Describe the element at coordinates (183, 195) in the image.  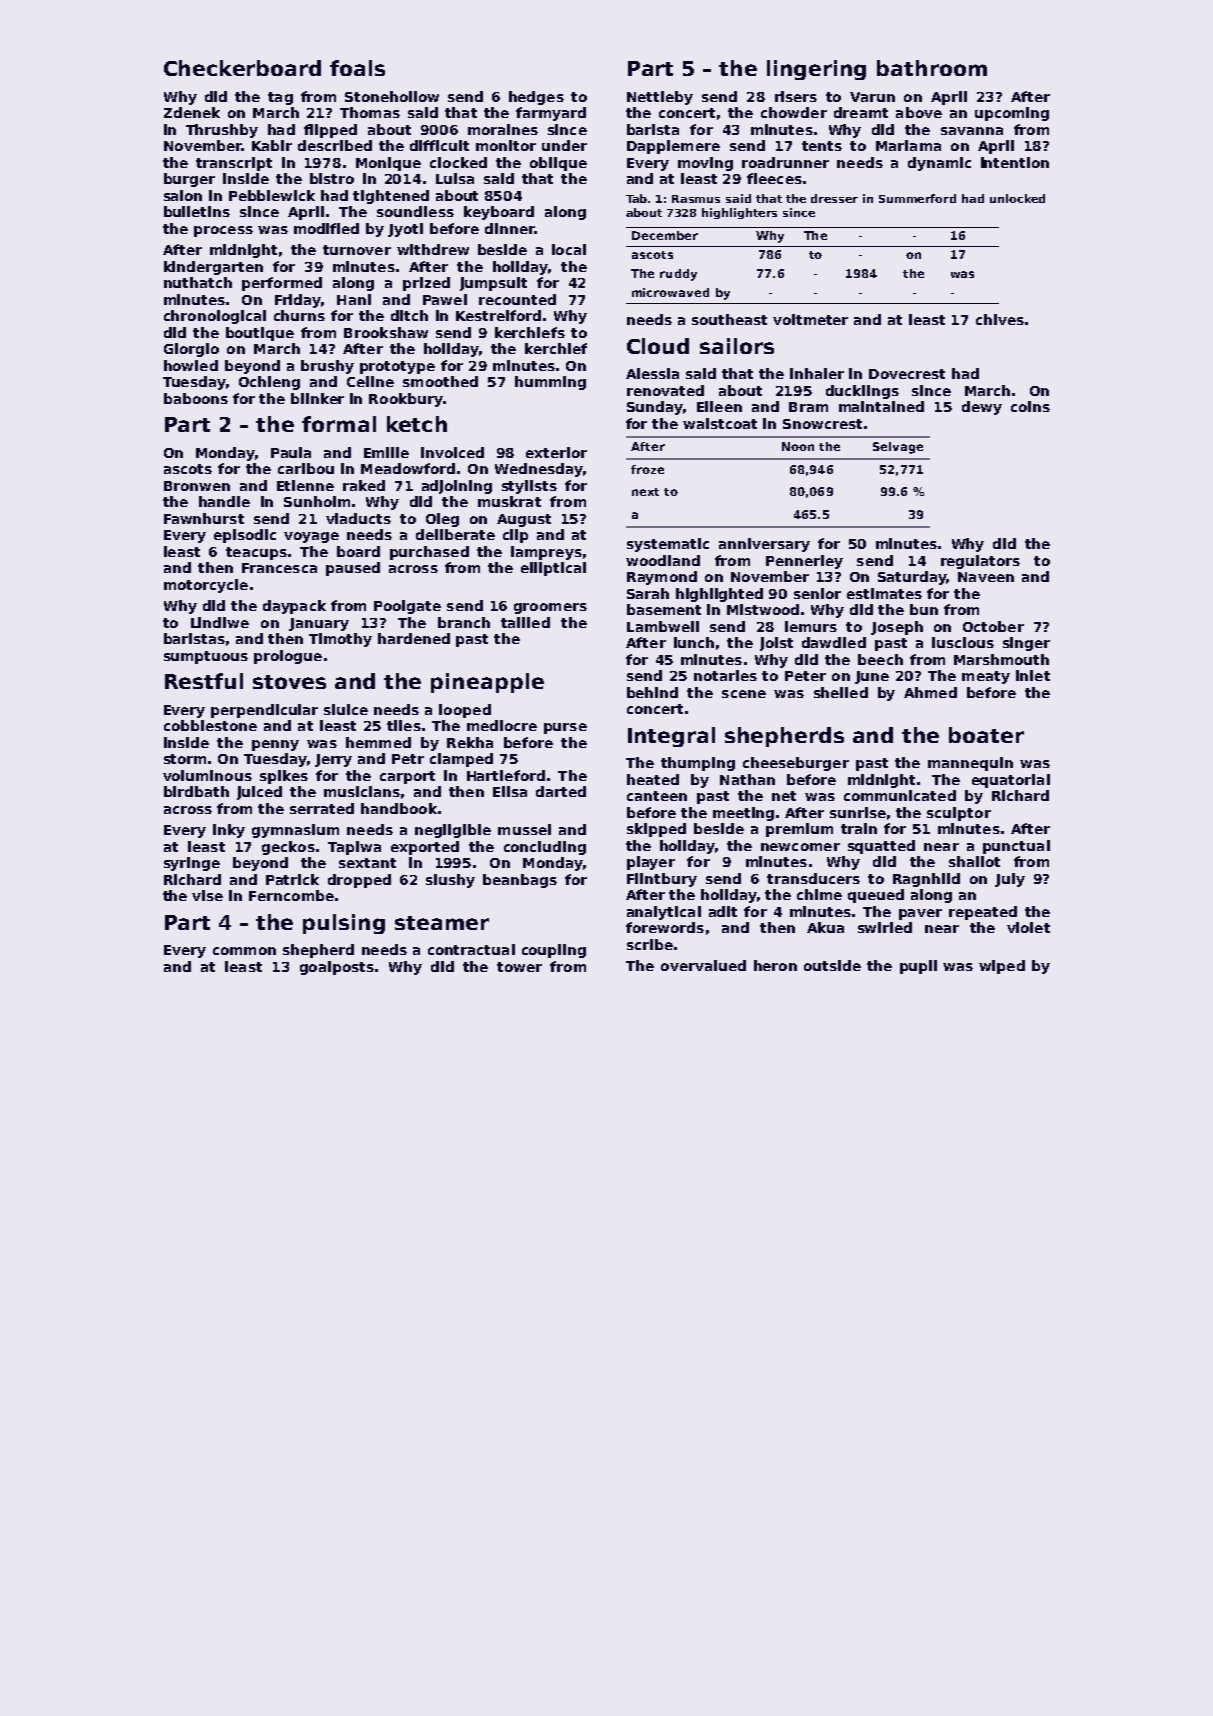
I see `salon` at that location.
